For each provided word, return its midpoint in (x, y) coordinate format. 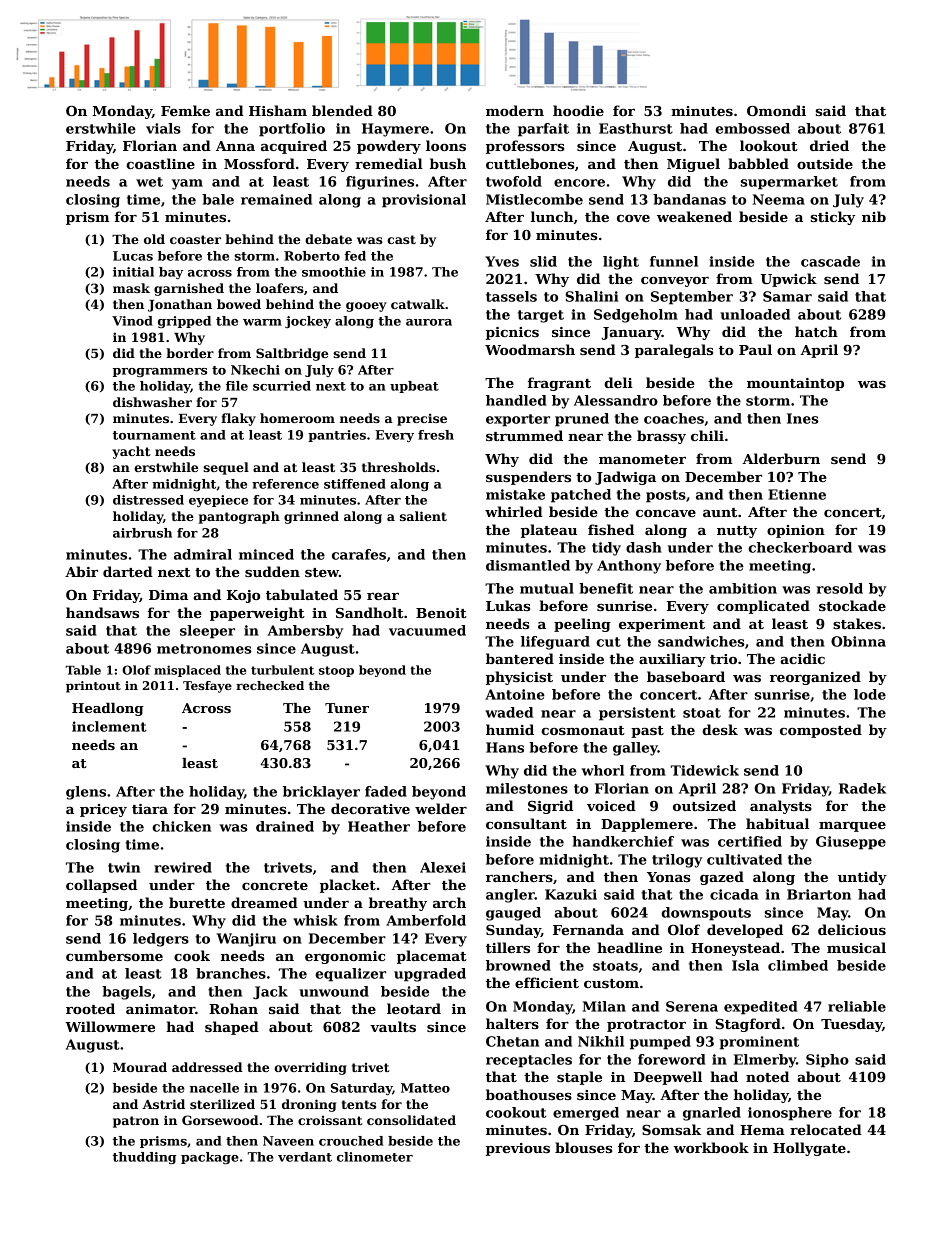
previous (518, 1149)
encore (579, 183)
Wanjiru (246, 940)
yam (187, 184)
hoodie (578, 110)
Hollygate (809, 1149)
